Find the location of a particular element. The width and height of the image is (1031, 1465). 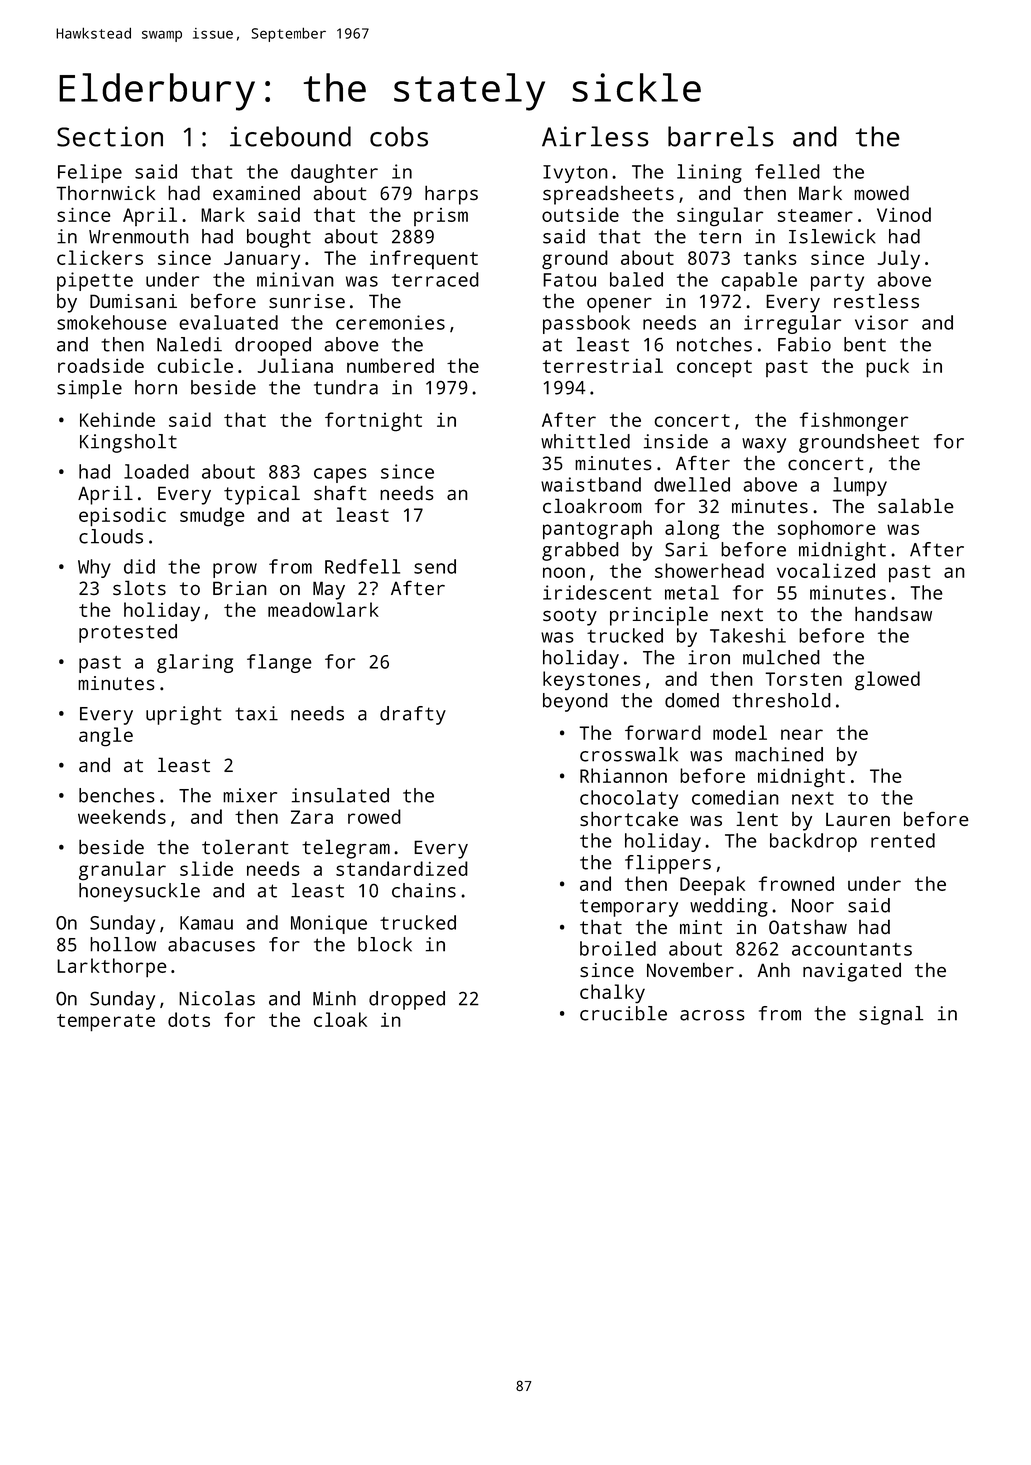

clickers is located at coordinates (100, 257).
